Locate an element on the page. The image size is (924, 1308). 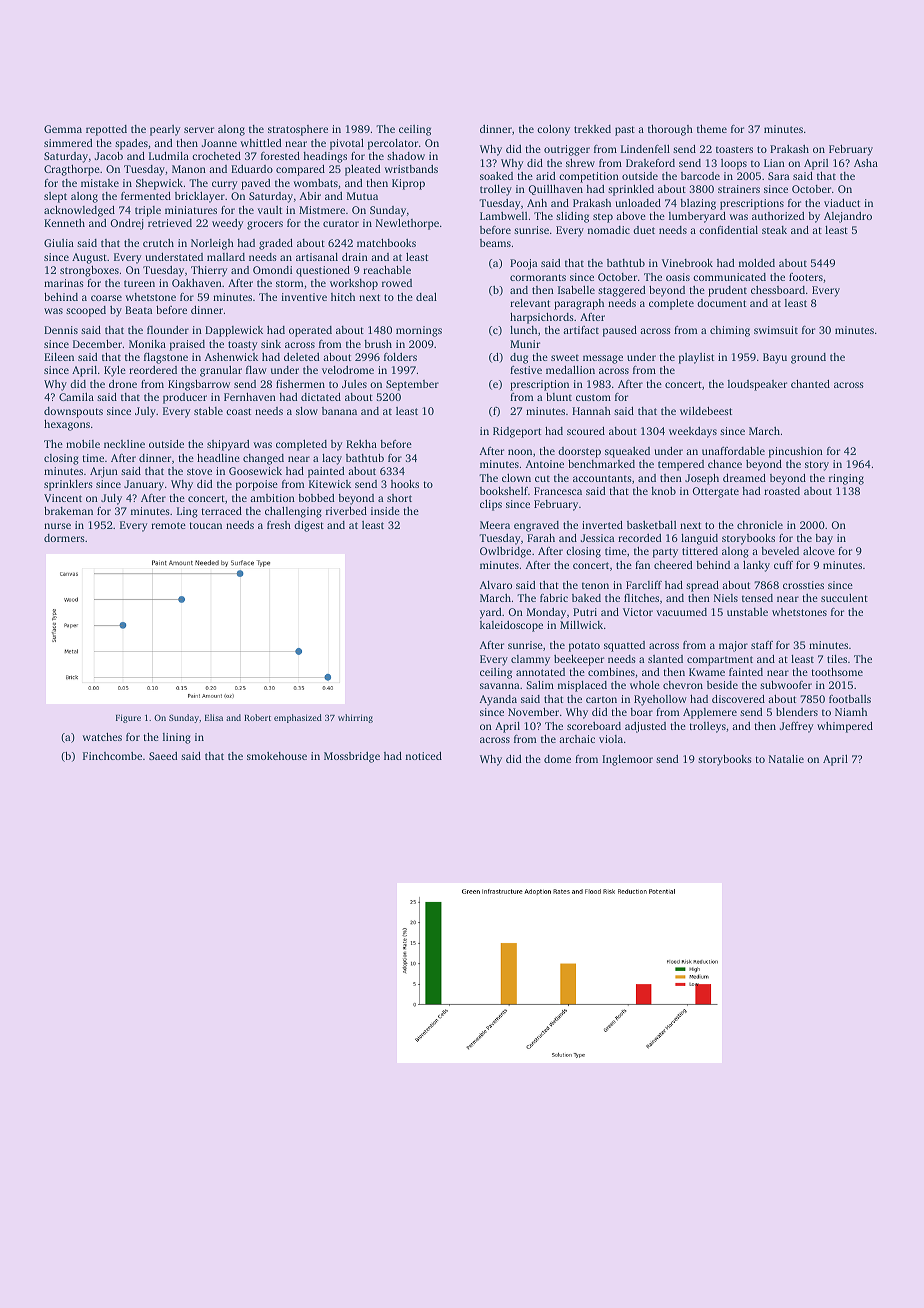
Kenneth is located at coordinates (64, 223).
